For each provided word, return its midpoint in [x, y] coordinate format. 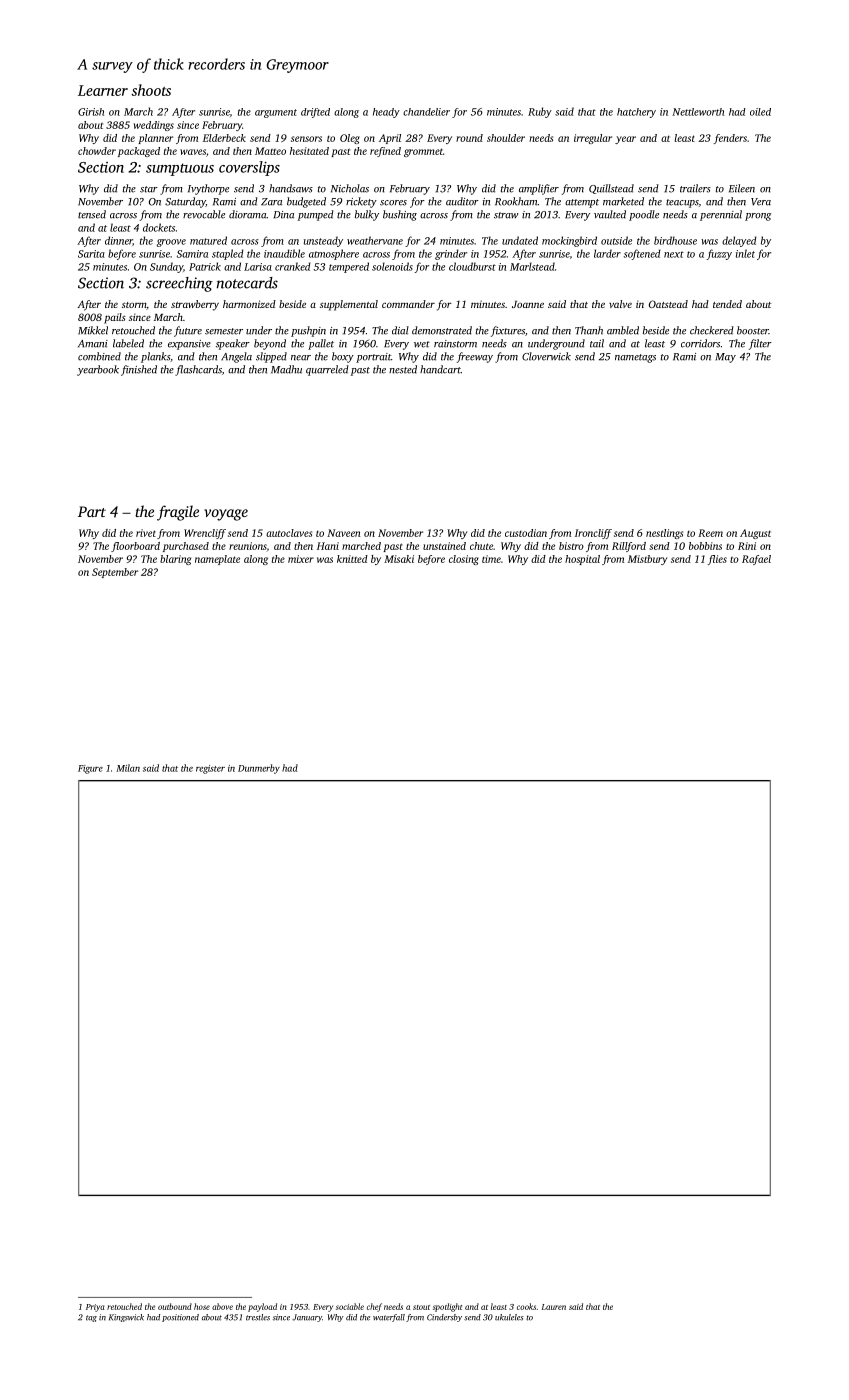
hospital [582, 560]
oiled [760, 112]
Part [92, 511]
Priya [95, 1308]
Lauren [554, 1307]
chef [374, 1307]
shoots [151, 90]
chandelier [426, 112]
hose [202, 1306]
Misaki [399, 559]
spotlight [447, 1307]
